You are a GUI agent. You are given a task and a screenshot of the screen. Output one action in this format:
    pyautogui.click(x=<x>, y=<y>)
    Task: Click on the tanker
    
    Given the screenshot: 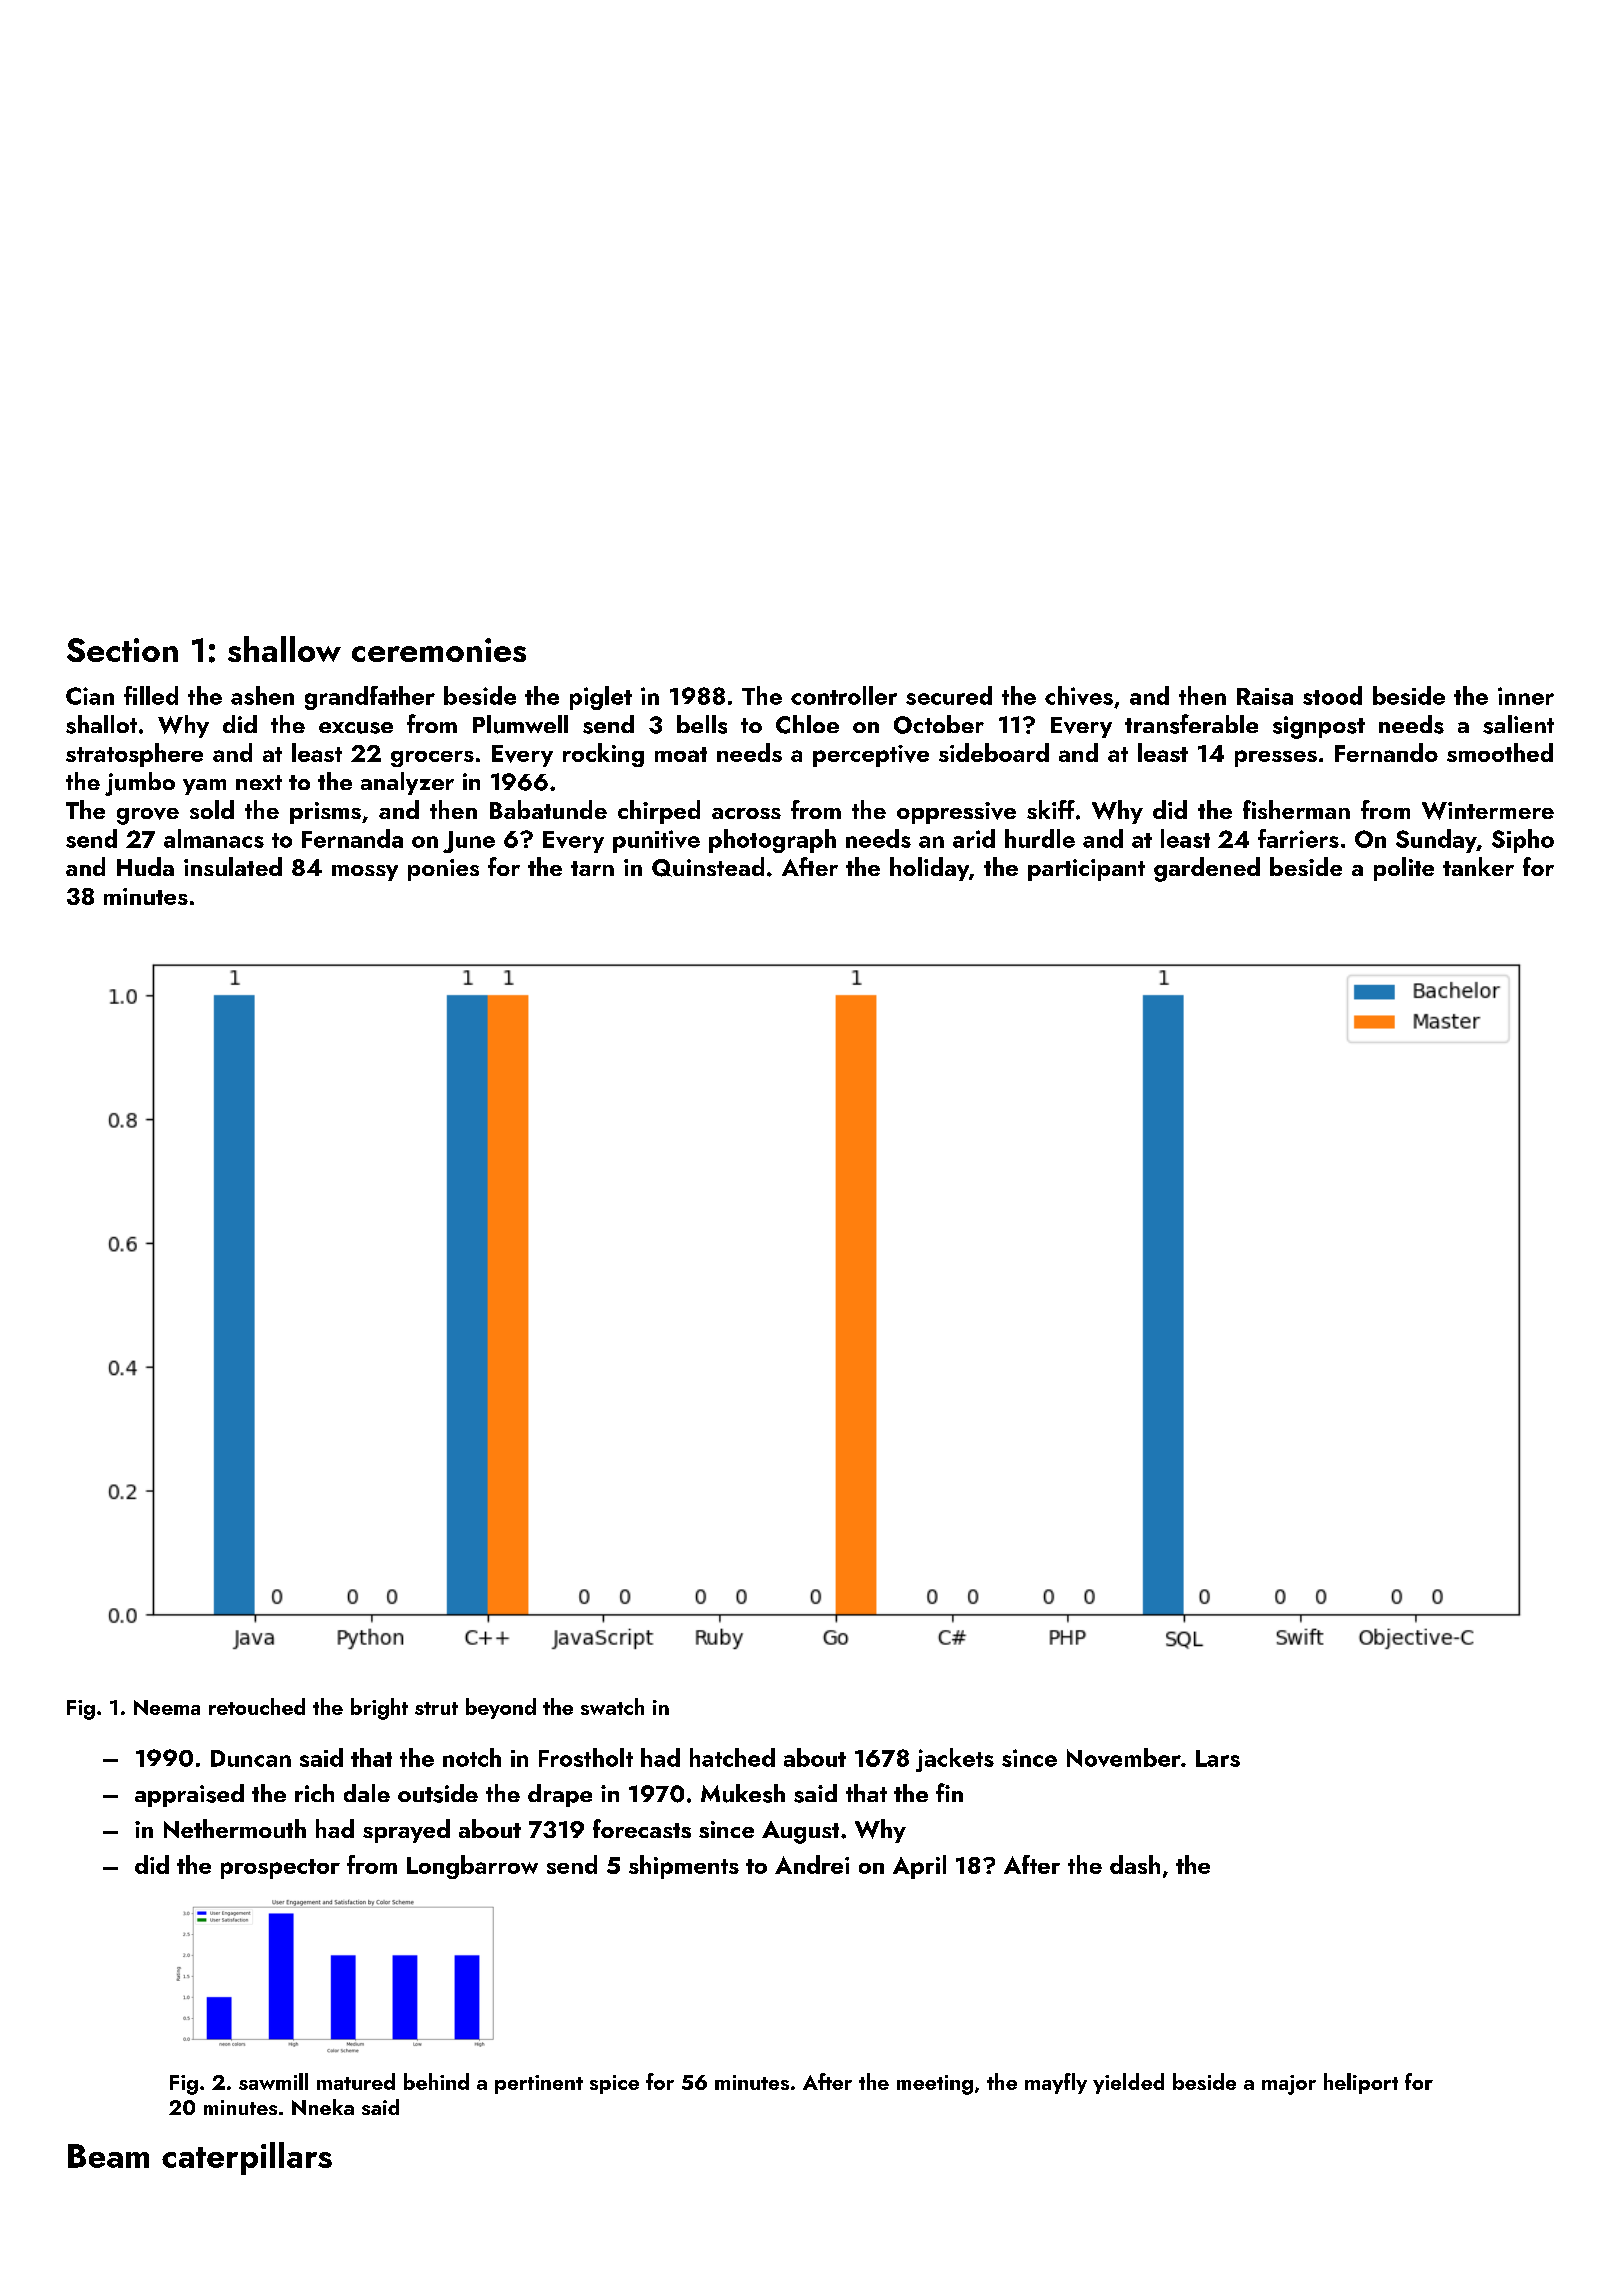 What is the action you would take?
    pyautogui.click(x=1478, y=866)
